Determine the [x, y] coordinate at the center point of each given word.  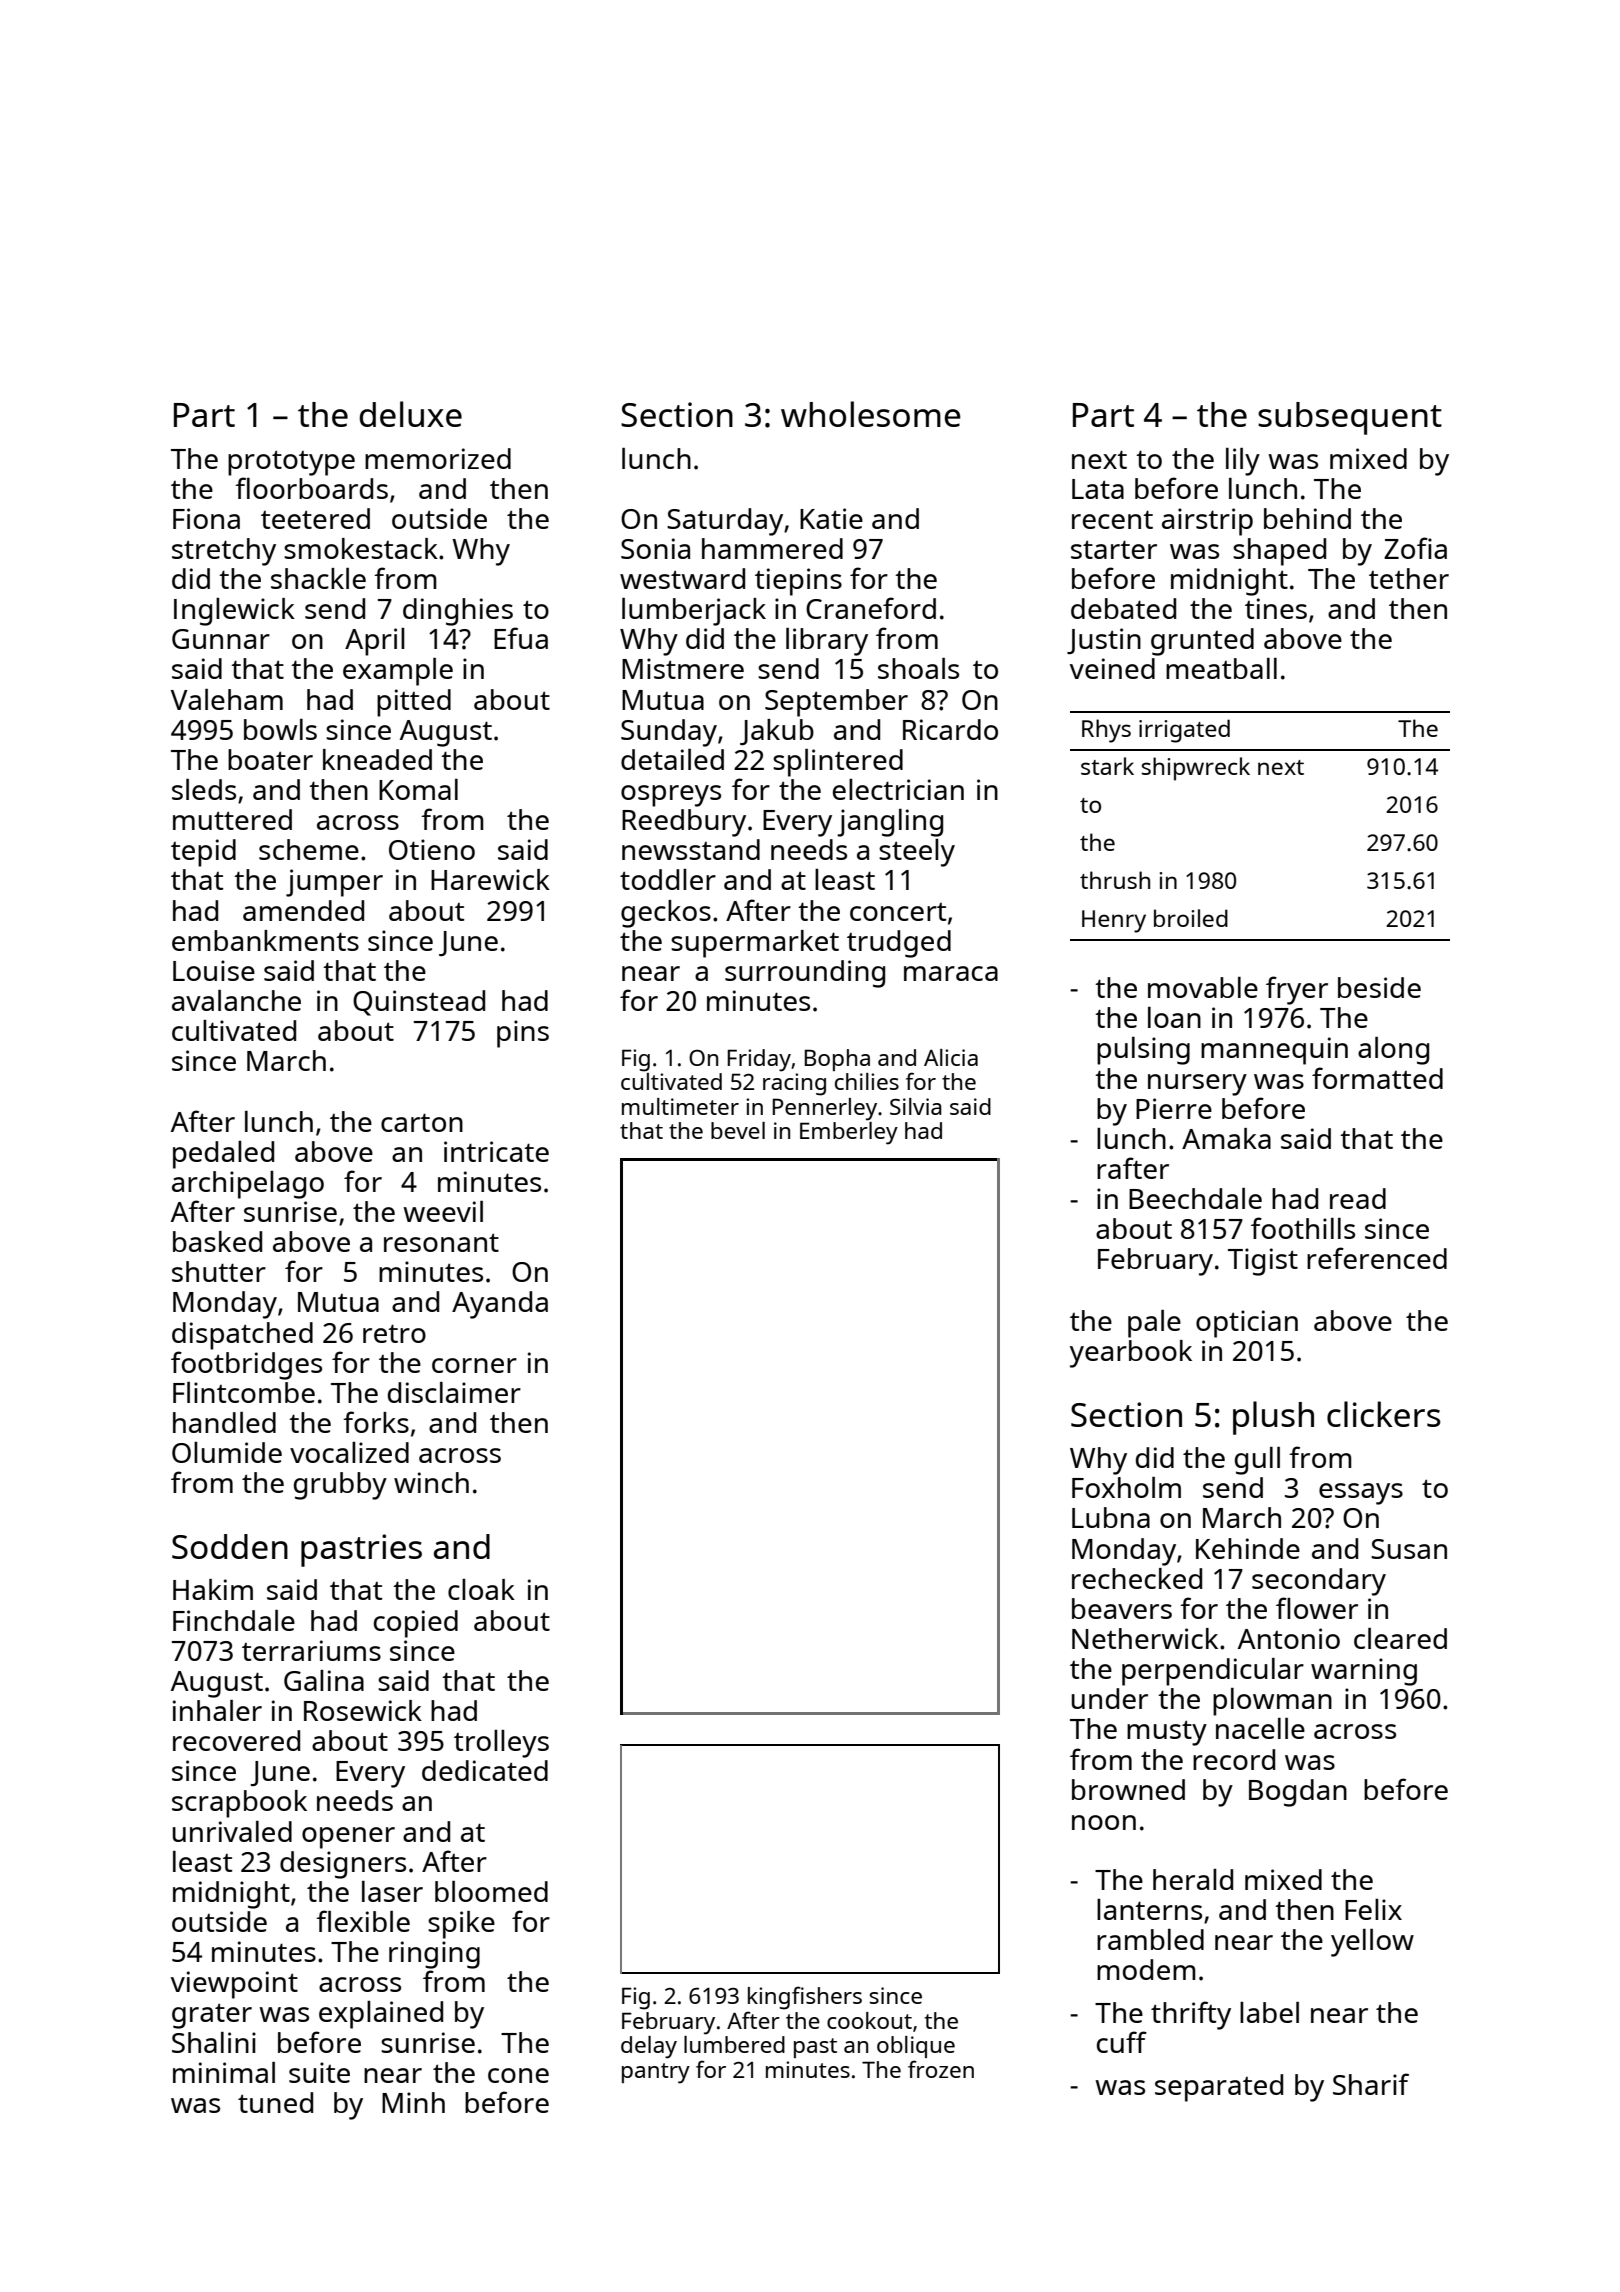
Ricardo [950, 729]
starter [1114, 549]
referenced [1377, 1258]
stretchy [224, 552]
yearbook [1131, 1354]
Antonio [1289, 1638]
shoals [918, 668]
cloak [481, 1589]
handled [224, 1422]
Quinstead [419, 1003]
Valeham [227, 699]
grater [212, 2016]
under [1110, 1698]
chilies [867, 1081]
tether [1409, 578]
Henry [1114, 921]
